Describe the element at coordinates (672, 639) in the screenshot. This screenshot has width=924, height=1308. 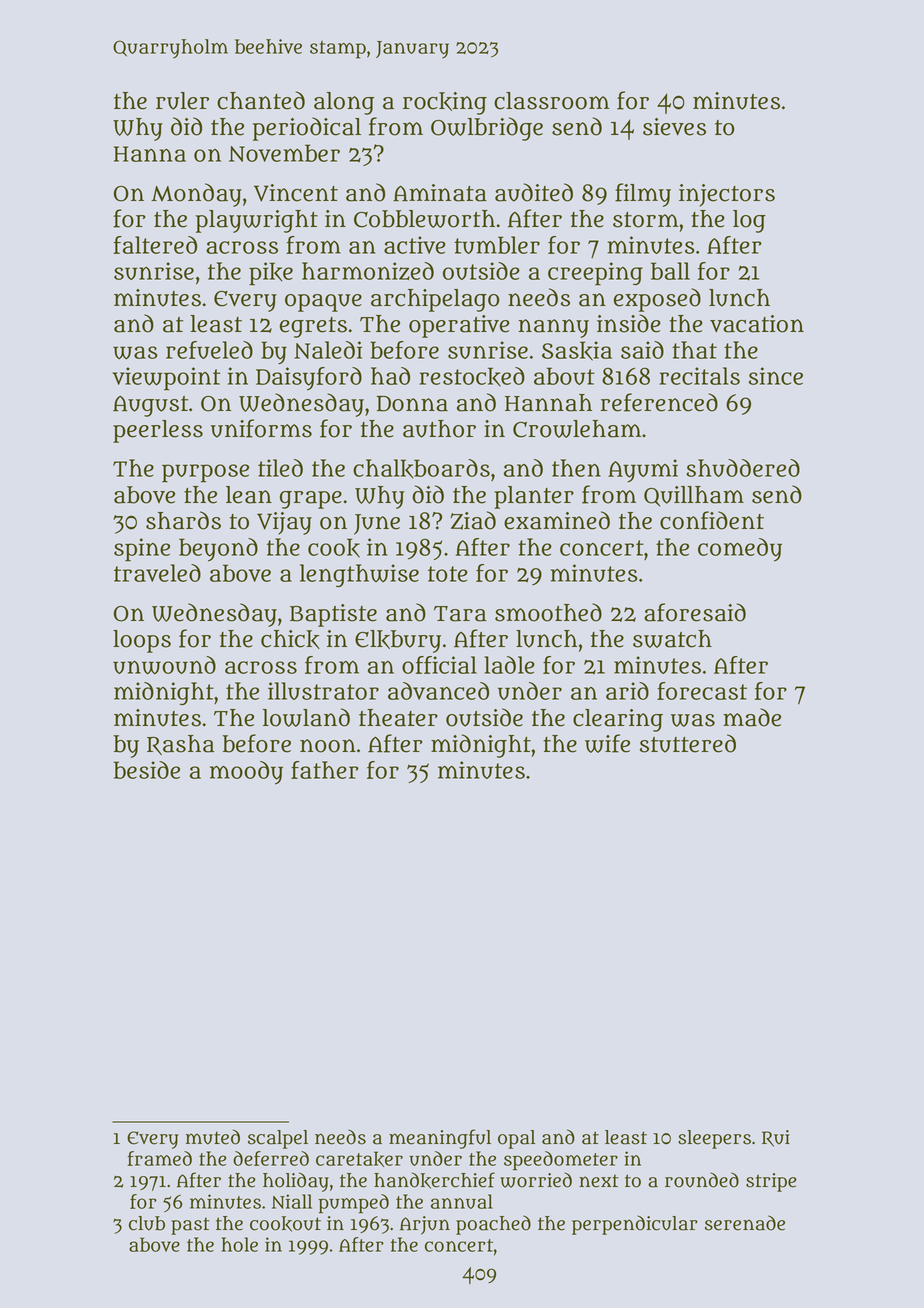
I see `swatch` at that location.
